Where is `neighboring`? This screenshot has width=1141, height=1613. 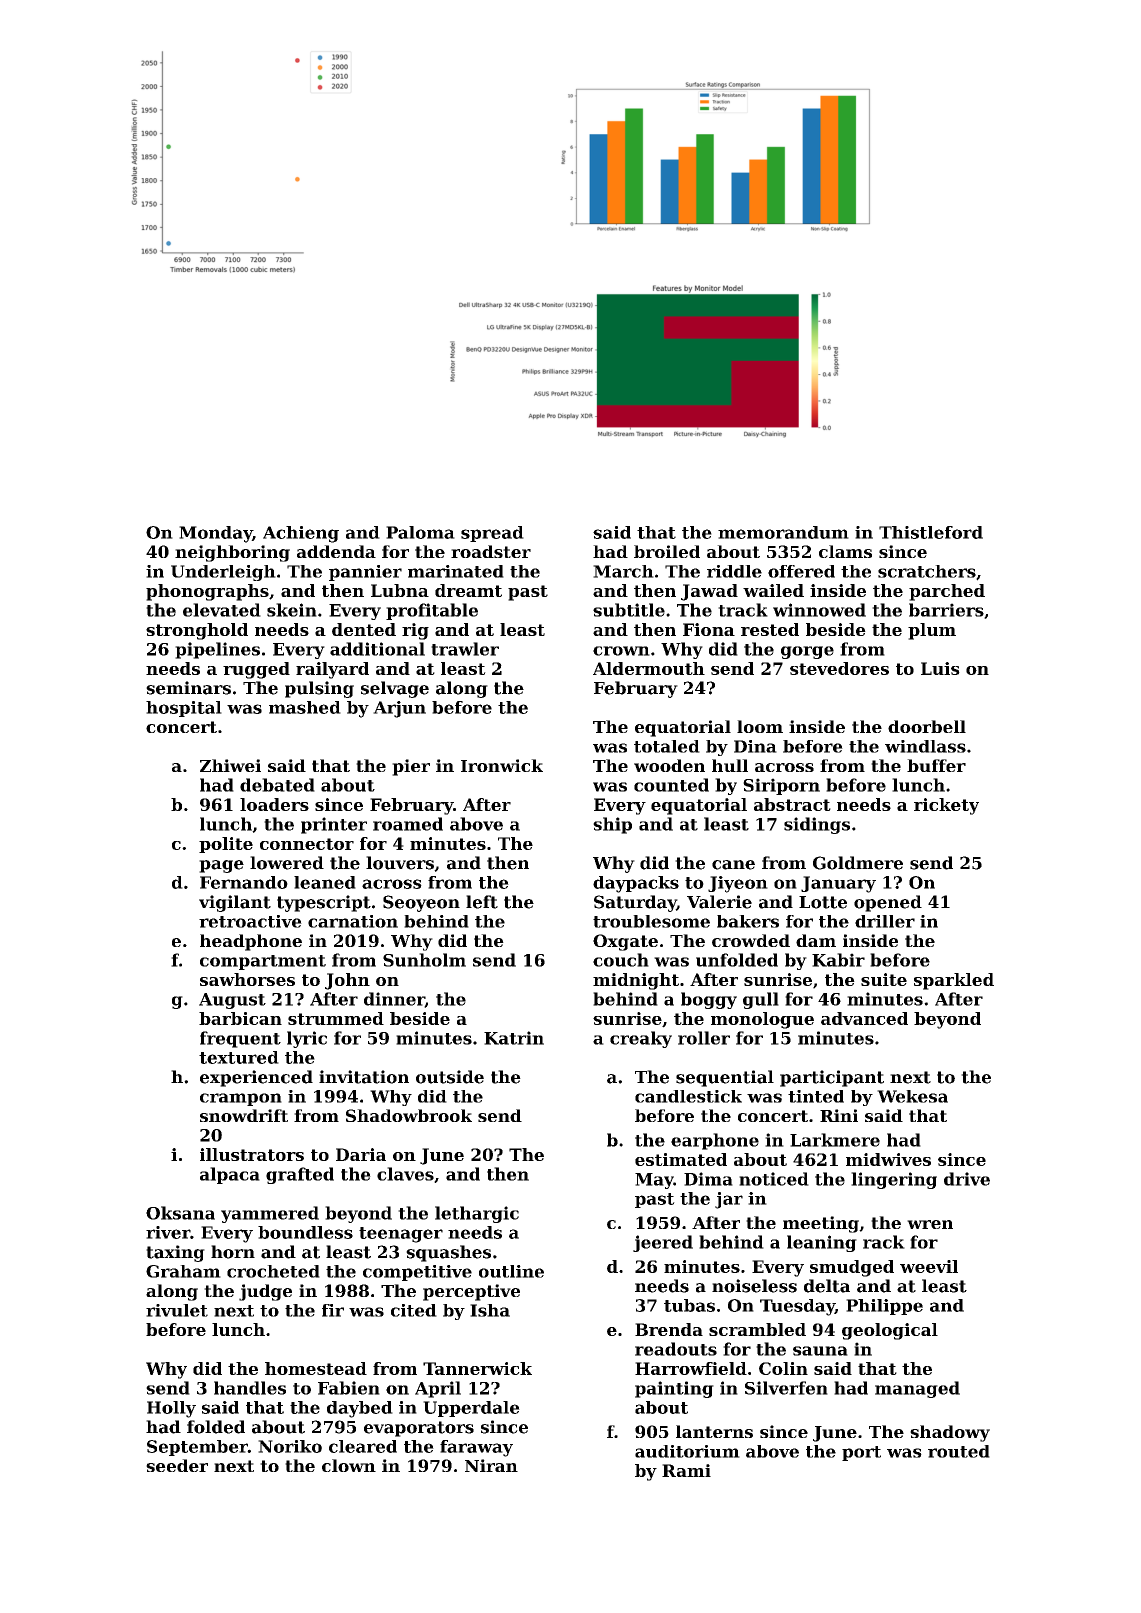
neighboring is located at coordinates (232, 553).
